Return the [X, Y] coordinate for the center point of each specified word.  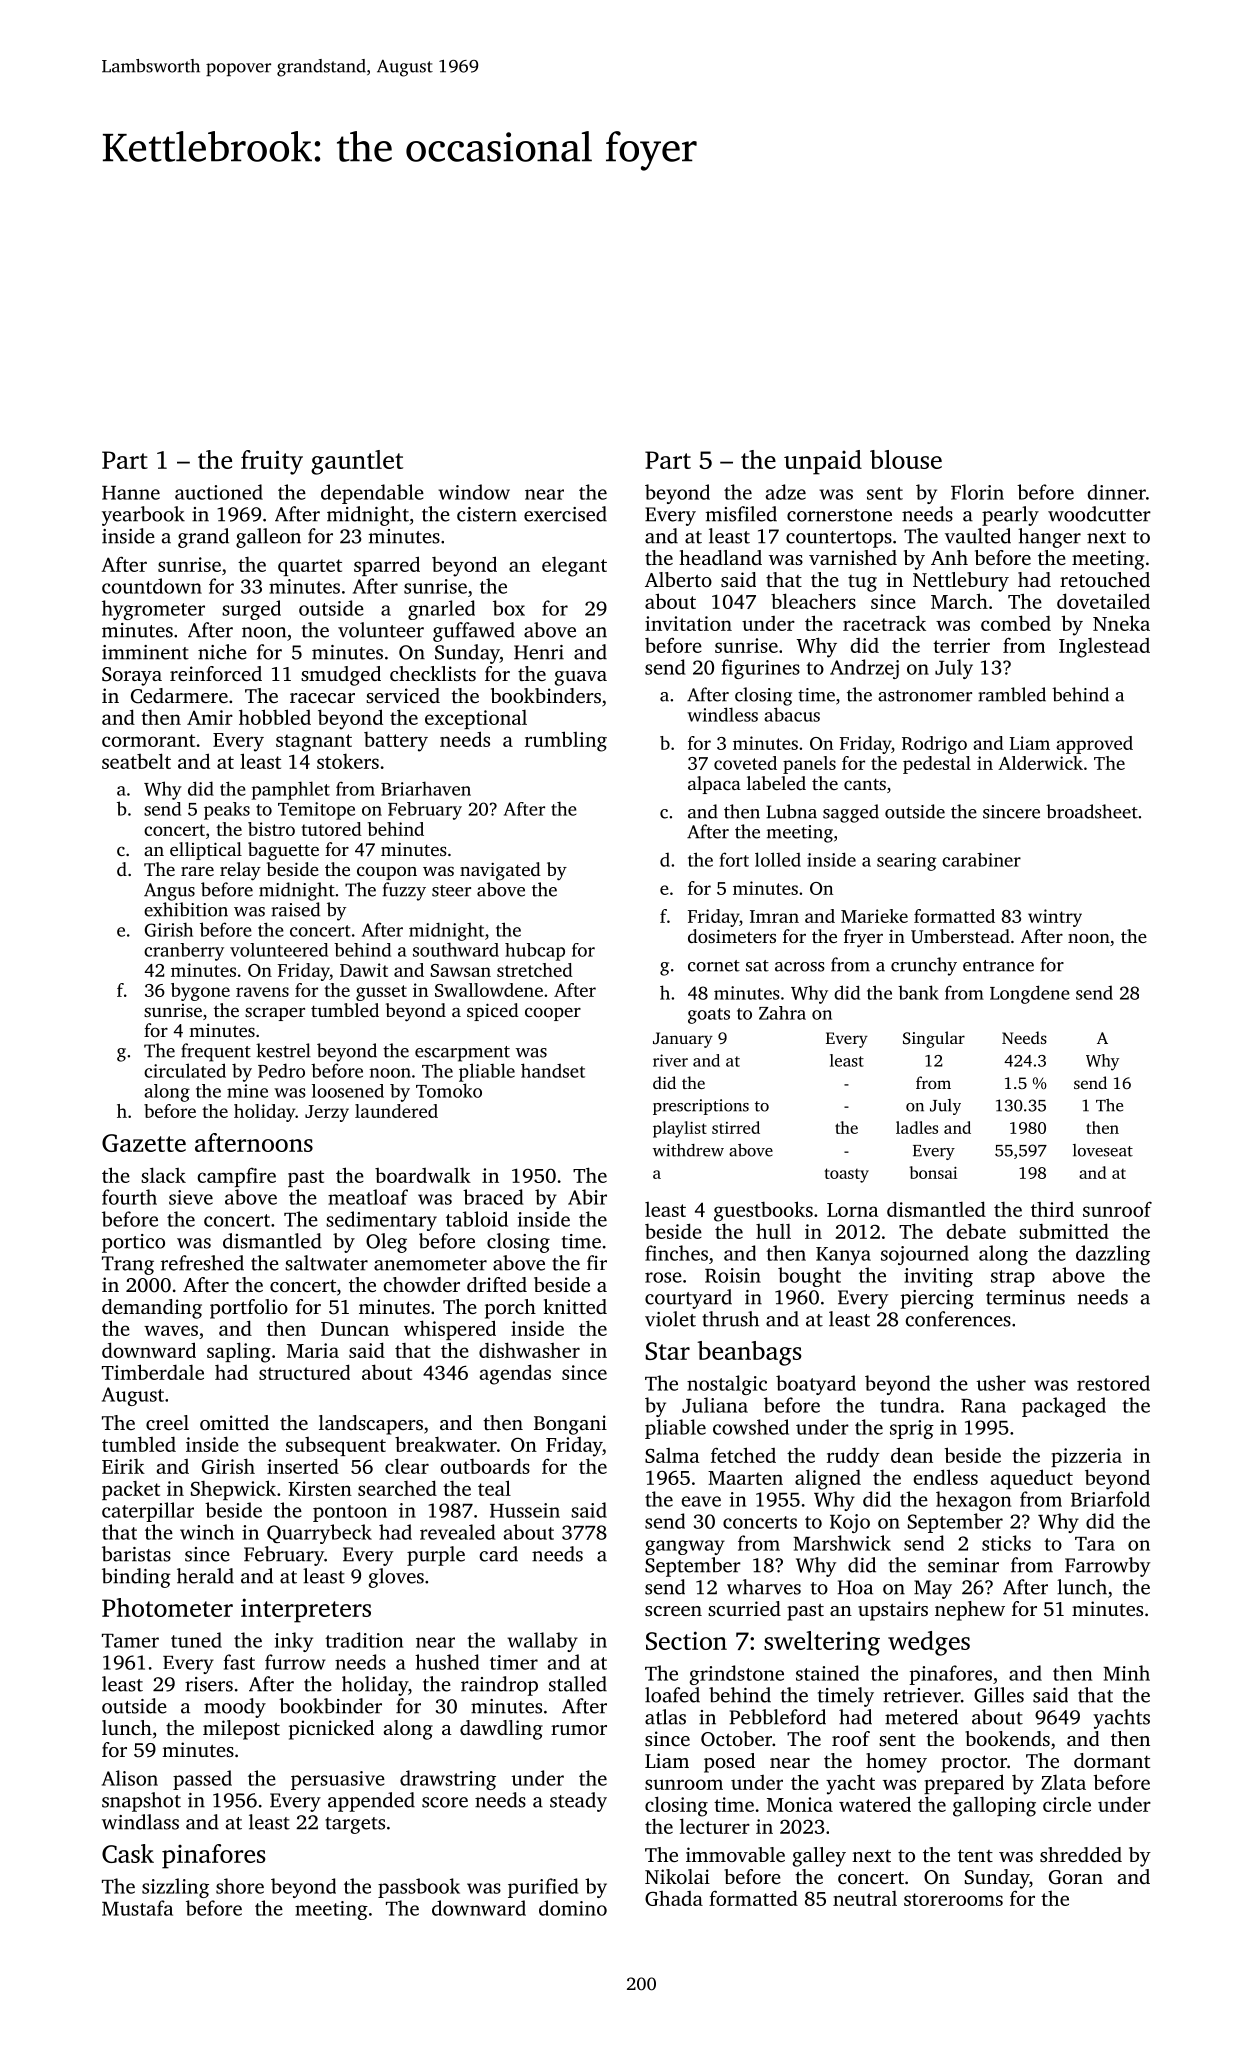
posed [729, 1763]
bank [918, 992]
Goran [1076, 1877]
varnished [853, 557]
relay [240, 871]
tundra [910, 1405]
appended [371, 1802]
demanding [152, 1309]
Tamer [130, 1641]
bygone [200, 992]
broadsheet [1092, 811]
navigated [500, 871]
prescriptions [701, 1107]
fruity [272, 462]
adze [786, 492]
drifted [497, 1284]
